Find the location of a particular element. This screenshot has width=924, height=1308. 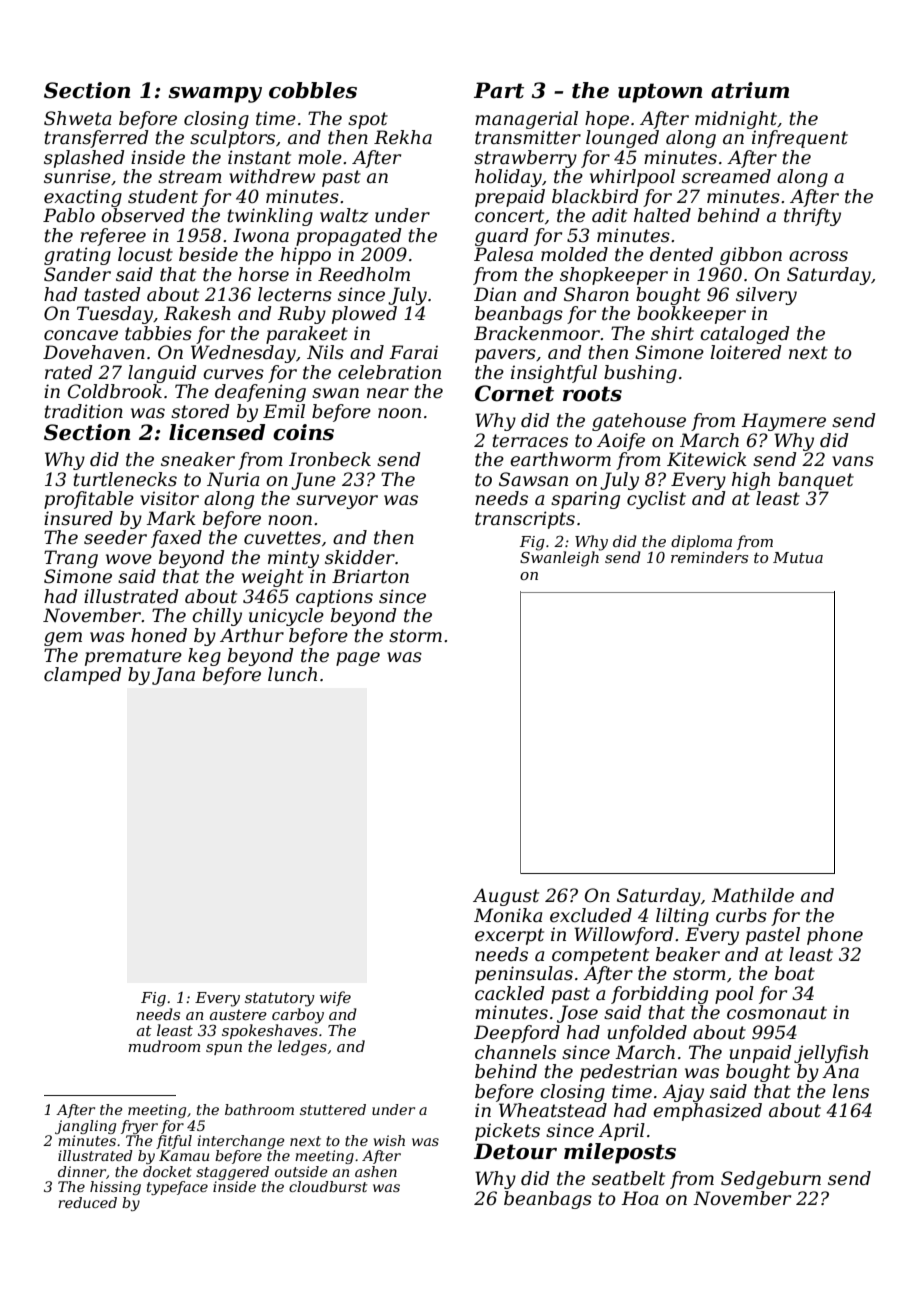

fitful is located at coordinates (174, 1142).
